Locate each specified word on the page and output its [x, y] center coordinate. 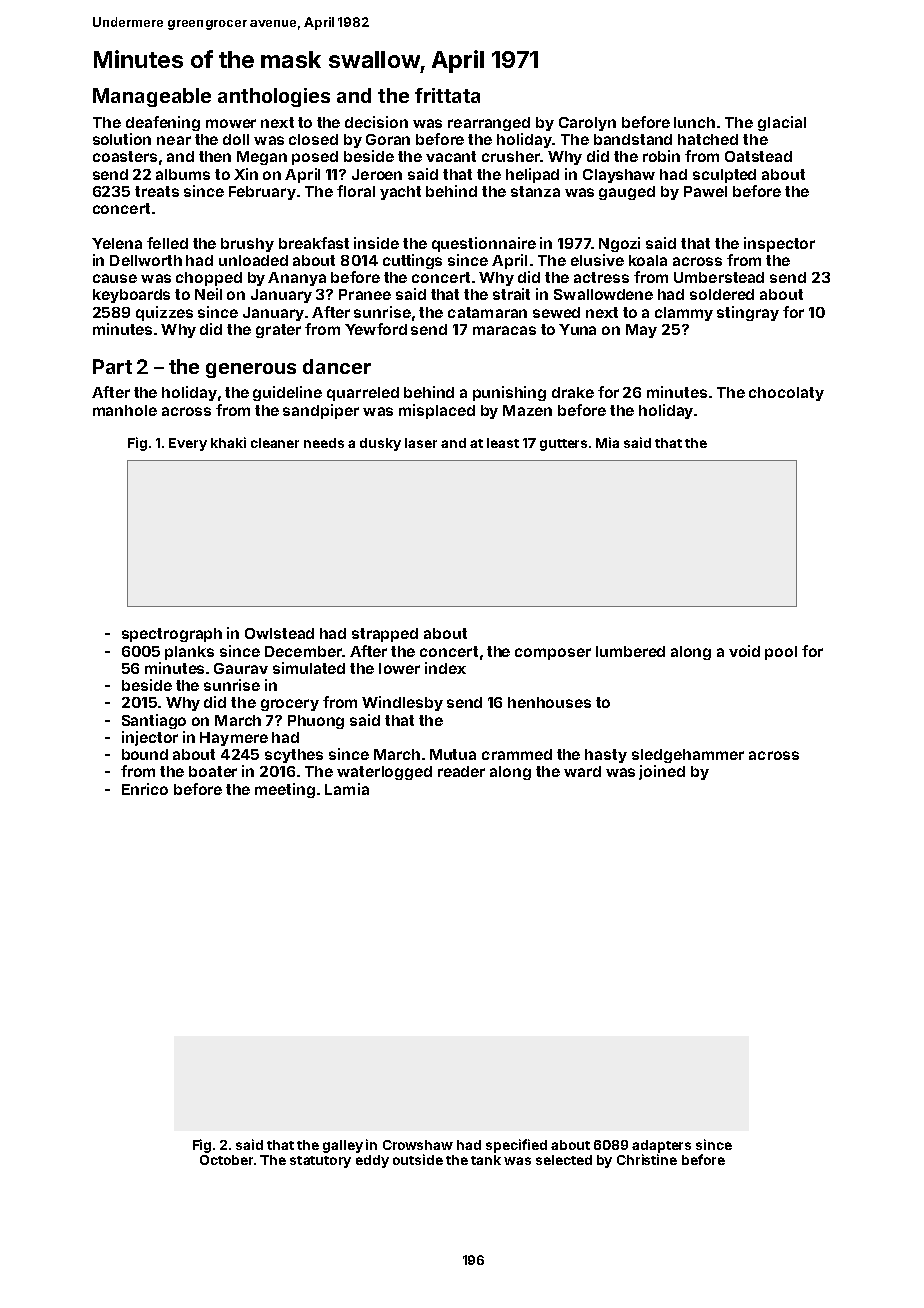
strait [511, 294]
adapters [661, 1146]
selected [564, 1160]
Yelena [117, 243]
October [226, 1160]
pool [781, 653]
